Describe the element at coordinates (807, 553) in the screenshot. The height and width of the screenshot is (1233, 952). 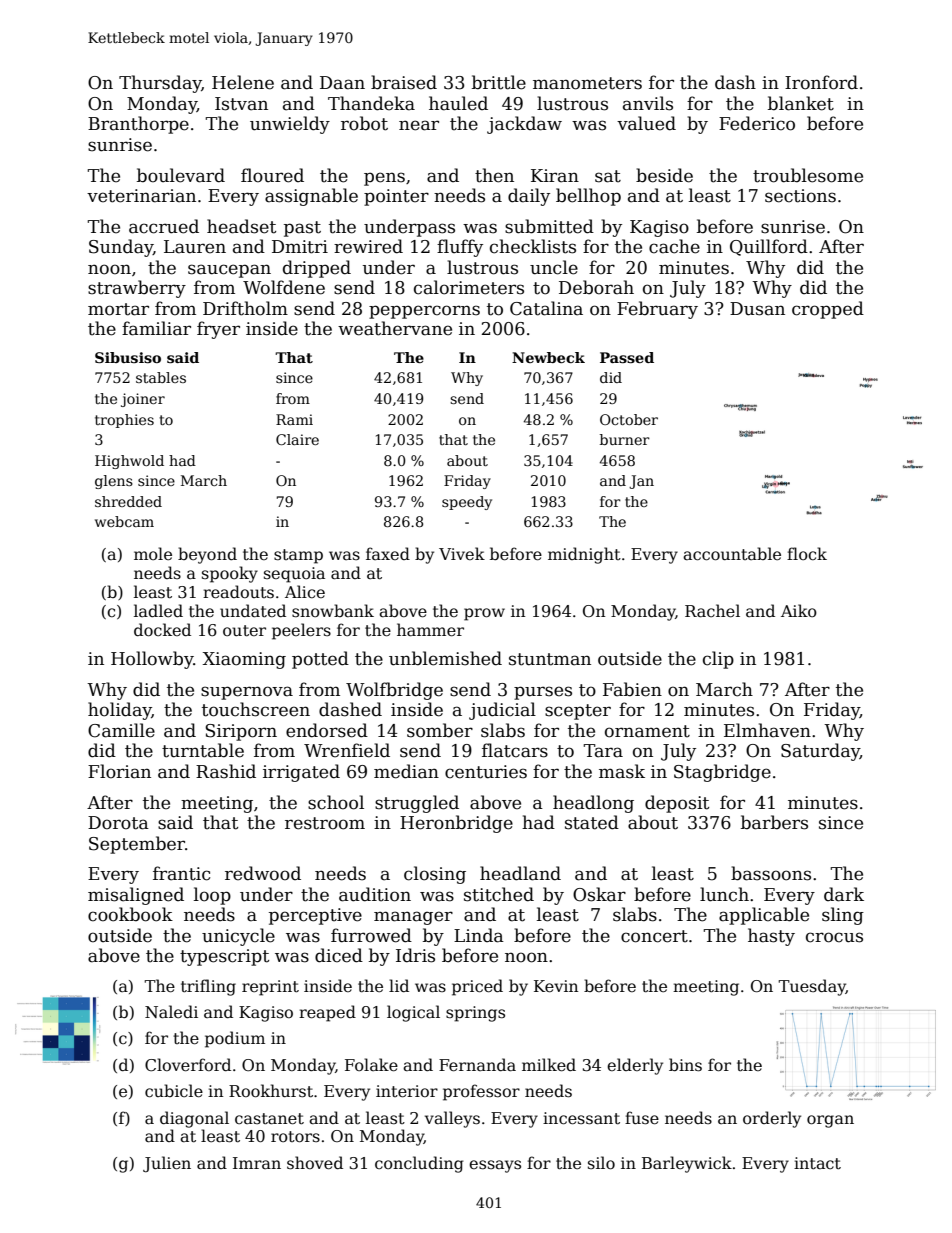
I see `flock` at that location.
